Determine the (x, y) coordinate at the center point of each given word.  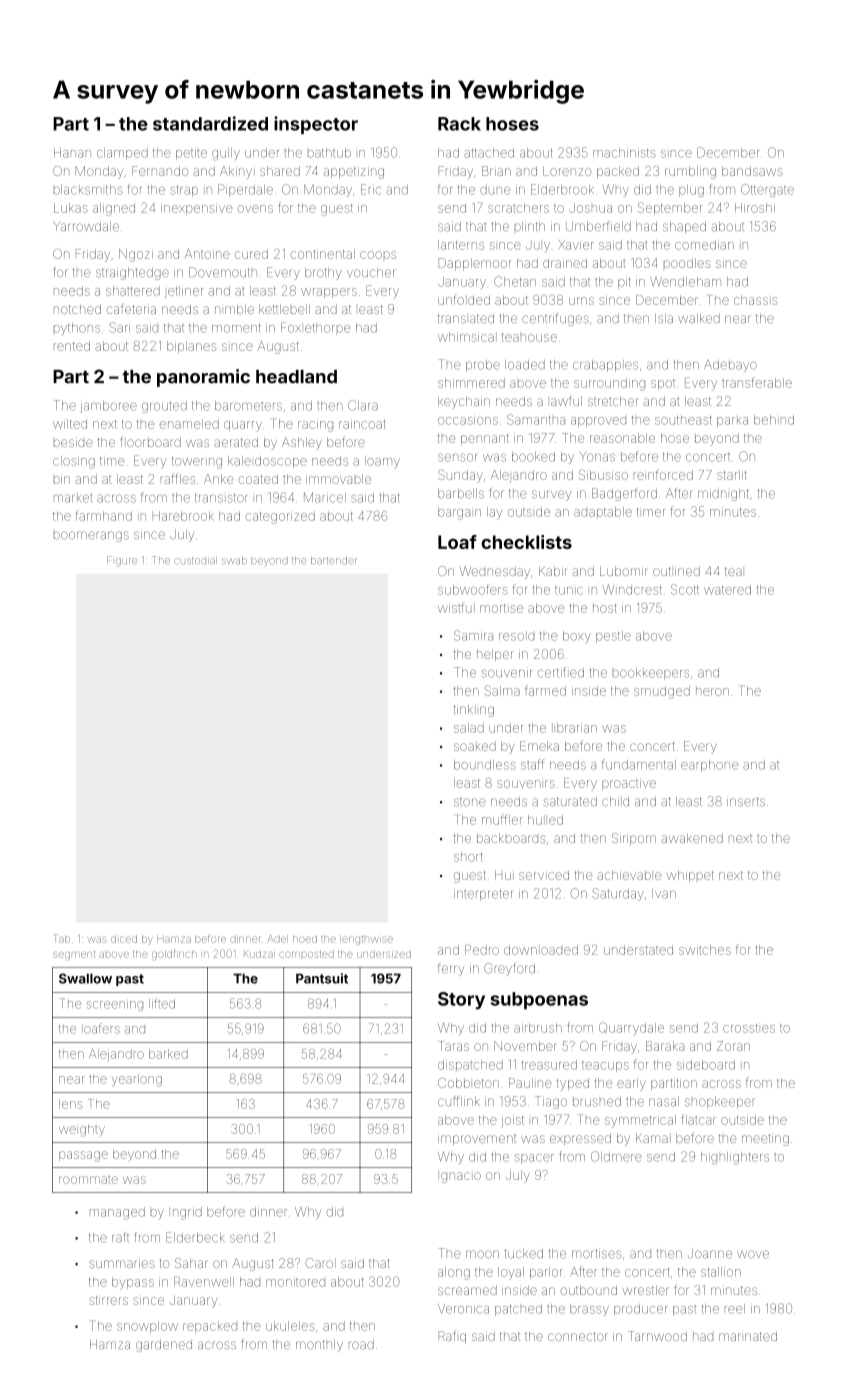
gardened (164, 1346)
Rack (459, 124)
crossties (749, 1028)
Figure (122, 561)
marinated (748, 1336)
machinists (624, 153)
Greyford (509, 969)
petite (191, 155)
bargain (459, 513)
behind (774, 420)
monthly (319, 1346)
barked (168, 1054)
